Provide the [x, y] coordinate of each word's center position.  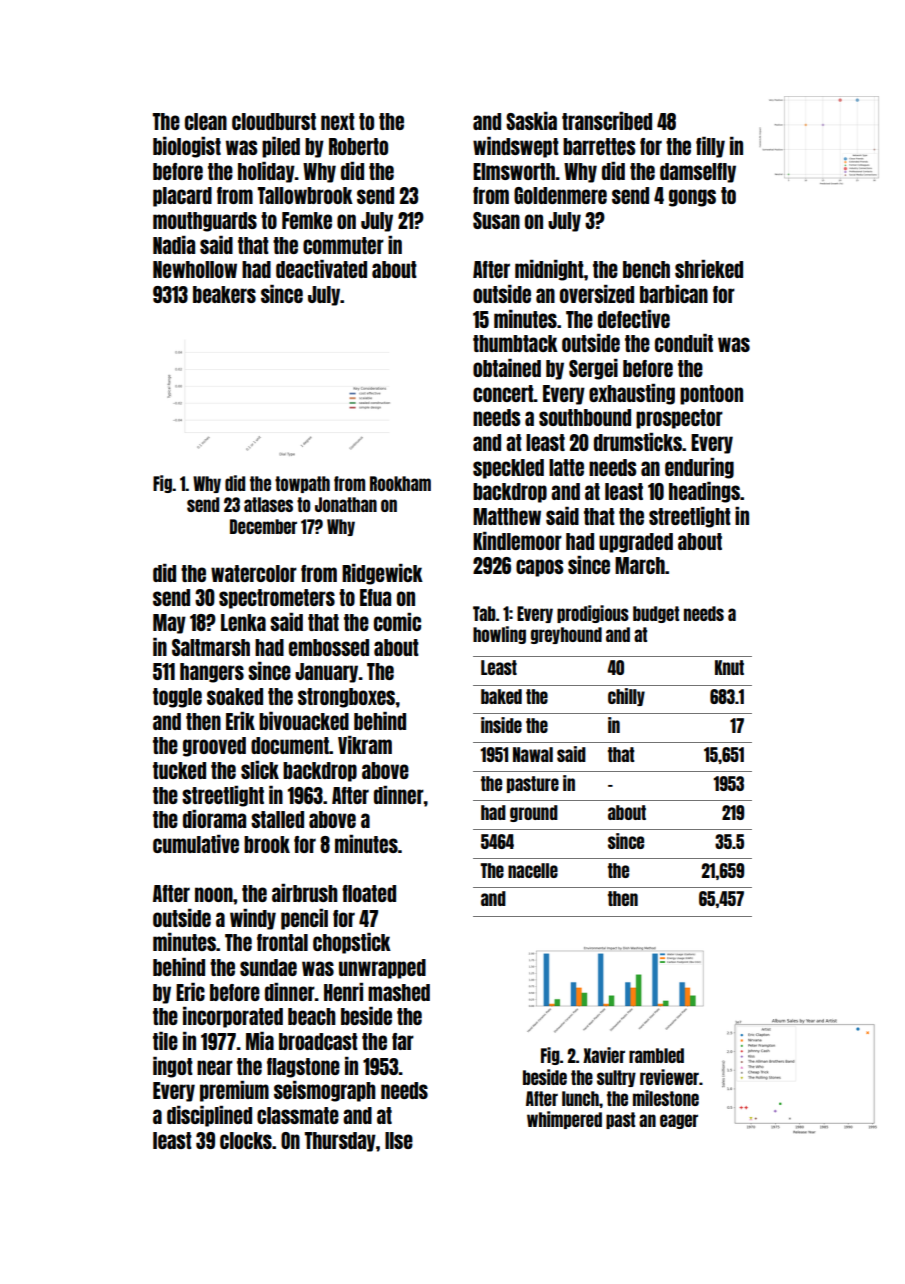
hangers [212, 673]
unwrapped [382, 969]
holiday [266, 172]
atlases [268, 504]
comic [397, 622]
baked [501, 696]
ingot [173, 1067]
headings [704, 492]
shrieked [709, 269]
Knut [729, 667]
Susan [496, 220]
